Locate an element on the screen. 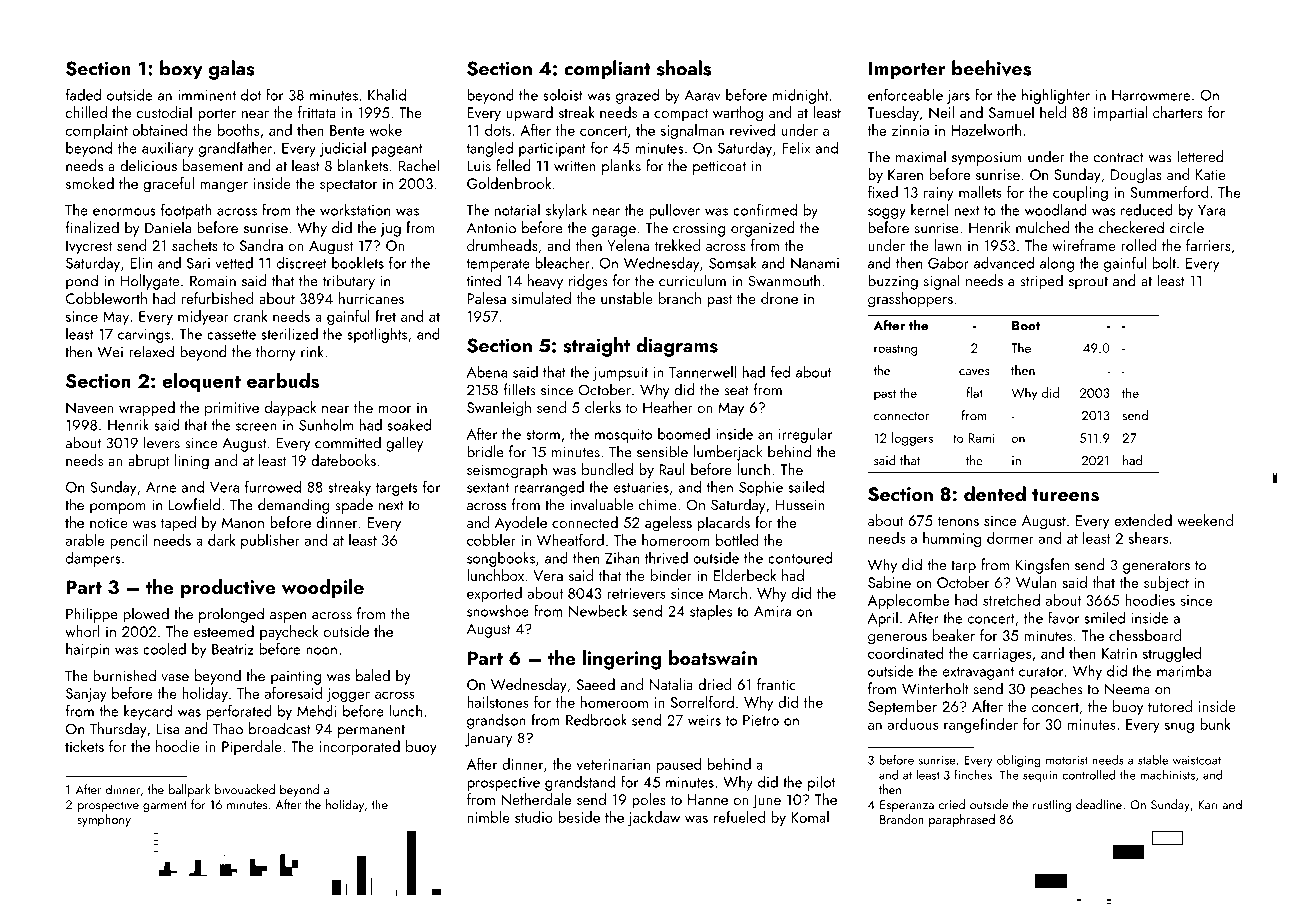  Lisa is located at coordinates (168, 729).
